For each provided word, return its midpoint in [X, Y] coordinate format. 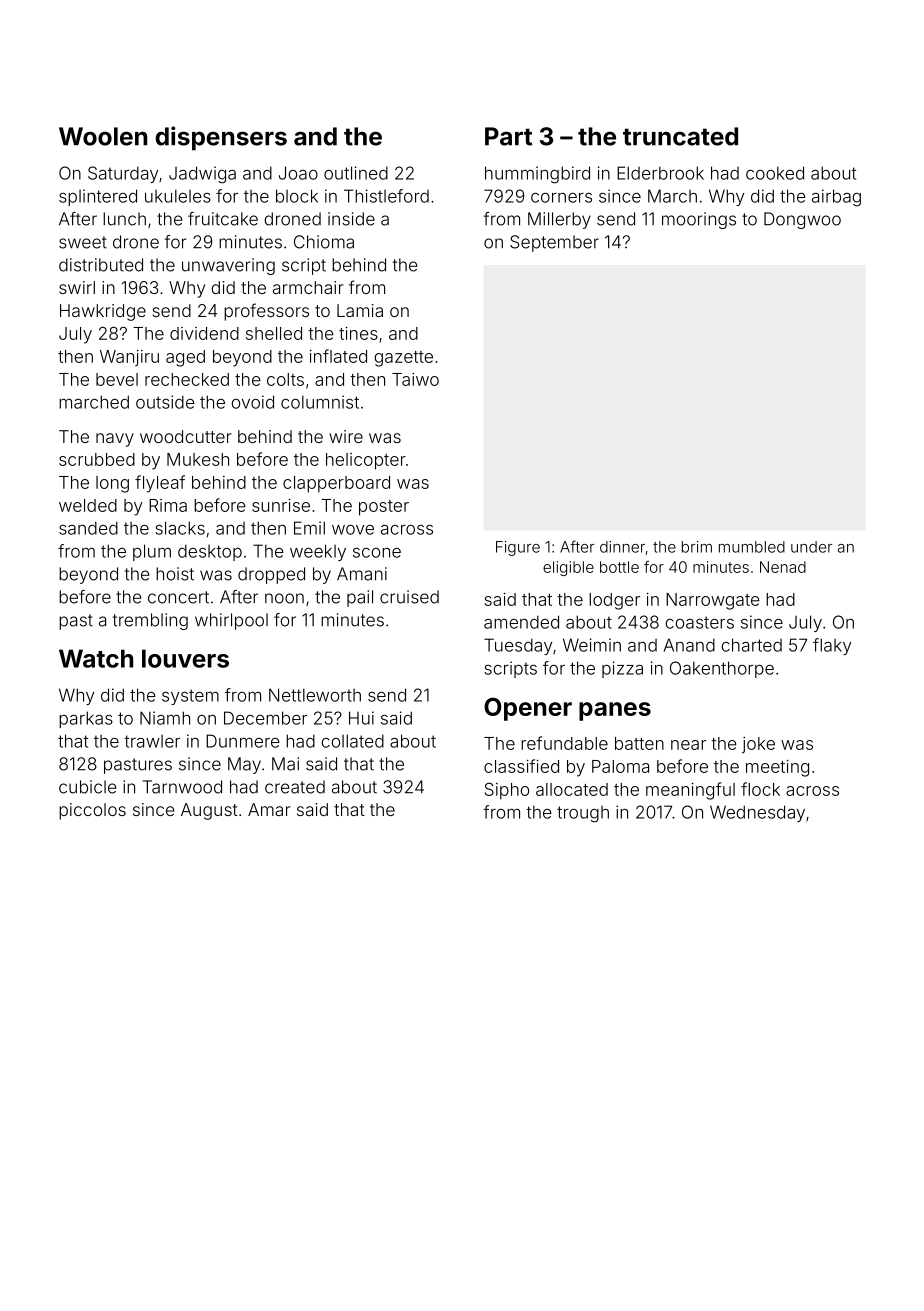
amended [521, 622]
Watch [96, 658]
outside [165, 402]
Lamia [360, 310]
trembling [150, 621]
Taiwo [415, 379]
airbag [836, 198]
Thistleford [386, 196]
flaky [832, 646]
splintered [98, 197]
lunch [124, 219]
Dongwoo [802, 220]
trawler [152, 741]
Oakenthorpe [722, 669]
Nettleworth [315, 695]
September [554, 243]
